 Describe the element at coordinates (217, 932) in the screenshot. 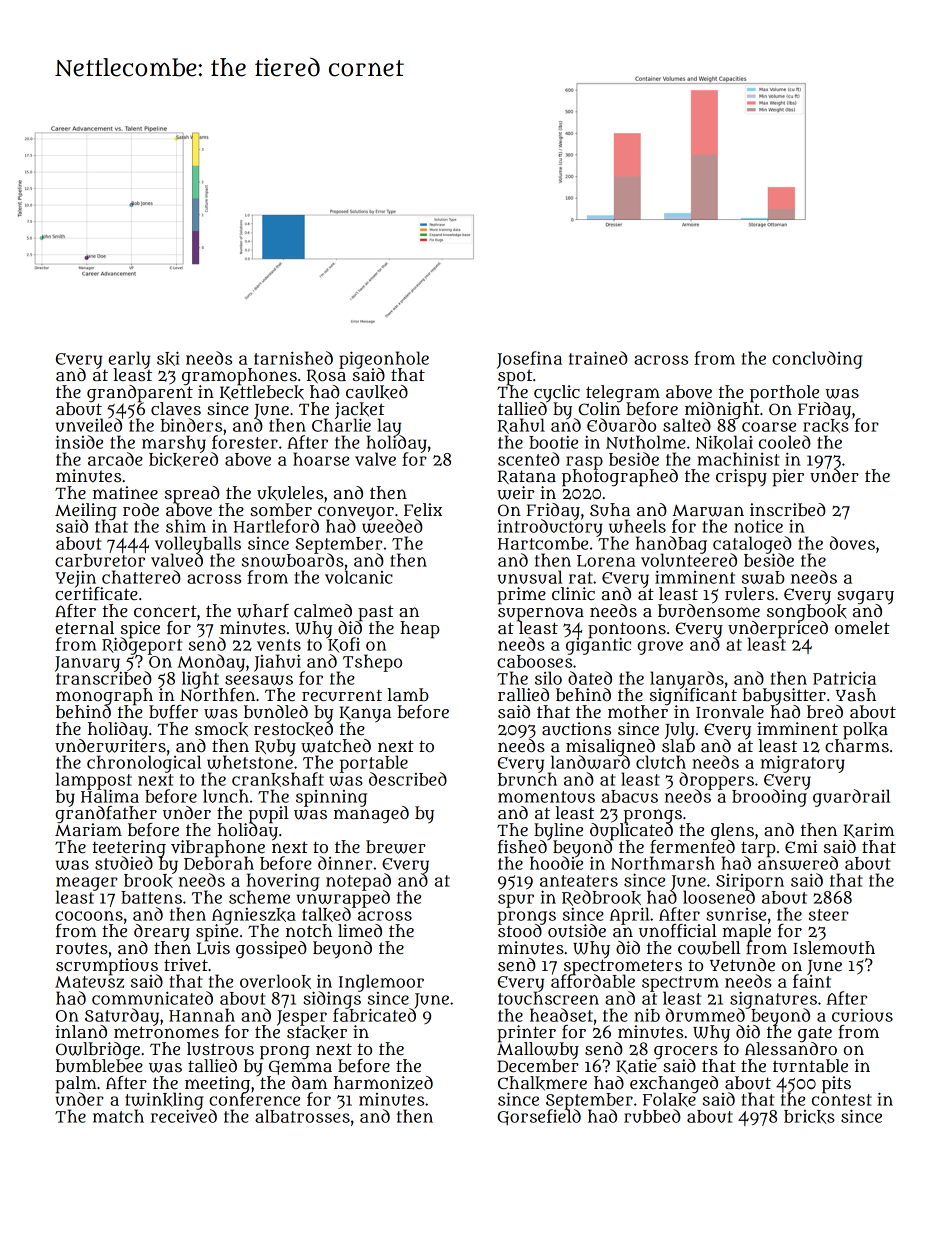

I see `spine` at that location.
